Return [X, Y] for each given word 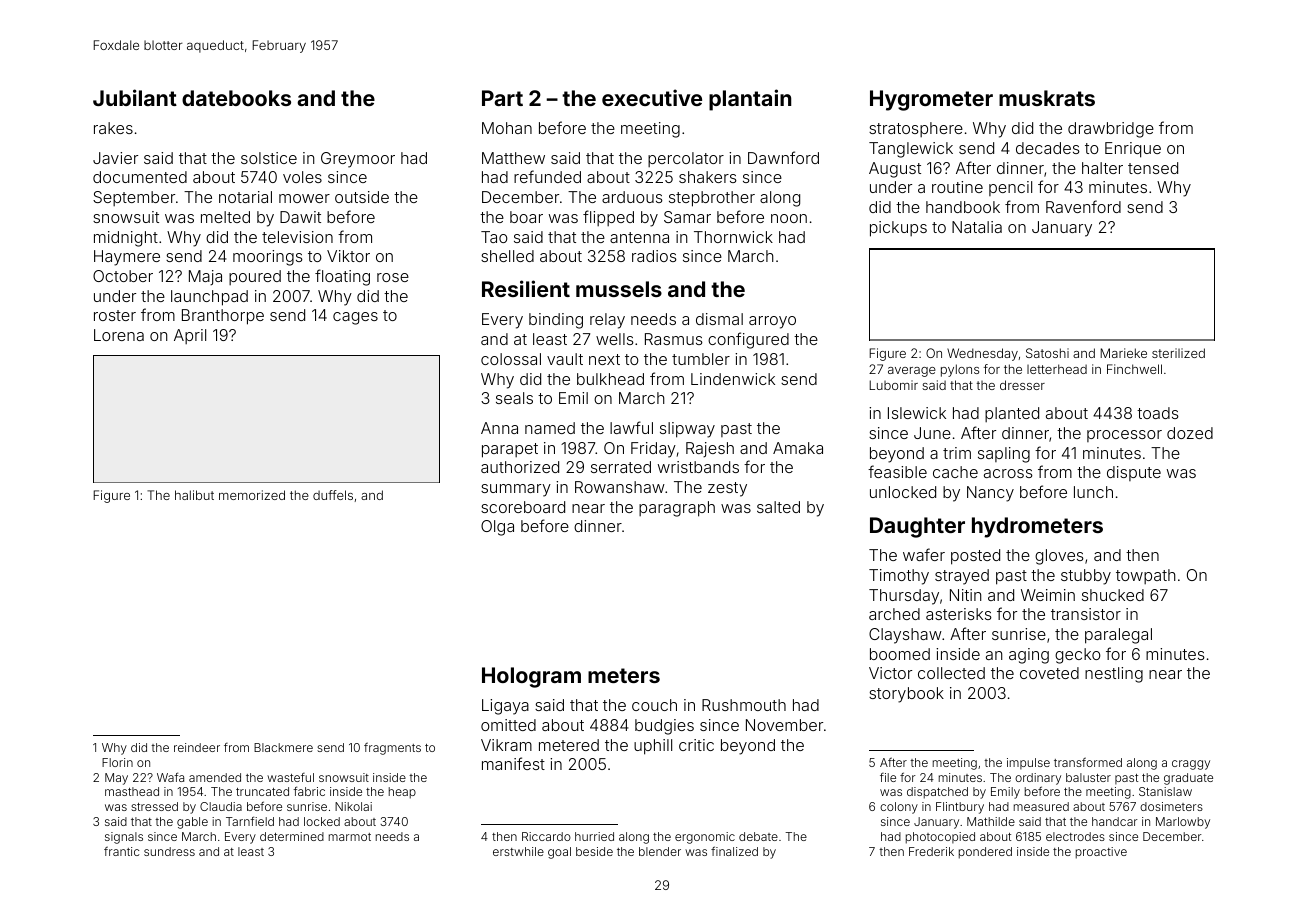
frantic [121, 851]
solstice [269, 158]
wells [615, 339]
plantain [750, 100]
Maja [205, 277]
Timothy [899, 577]
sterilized [1178, 353]
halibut [194, 495]
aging [1029, 656]
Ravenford [1083, 206]
